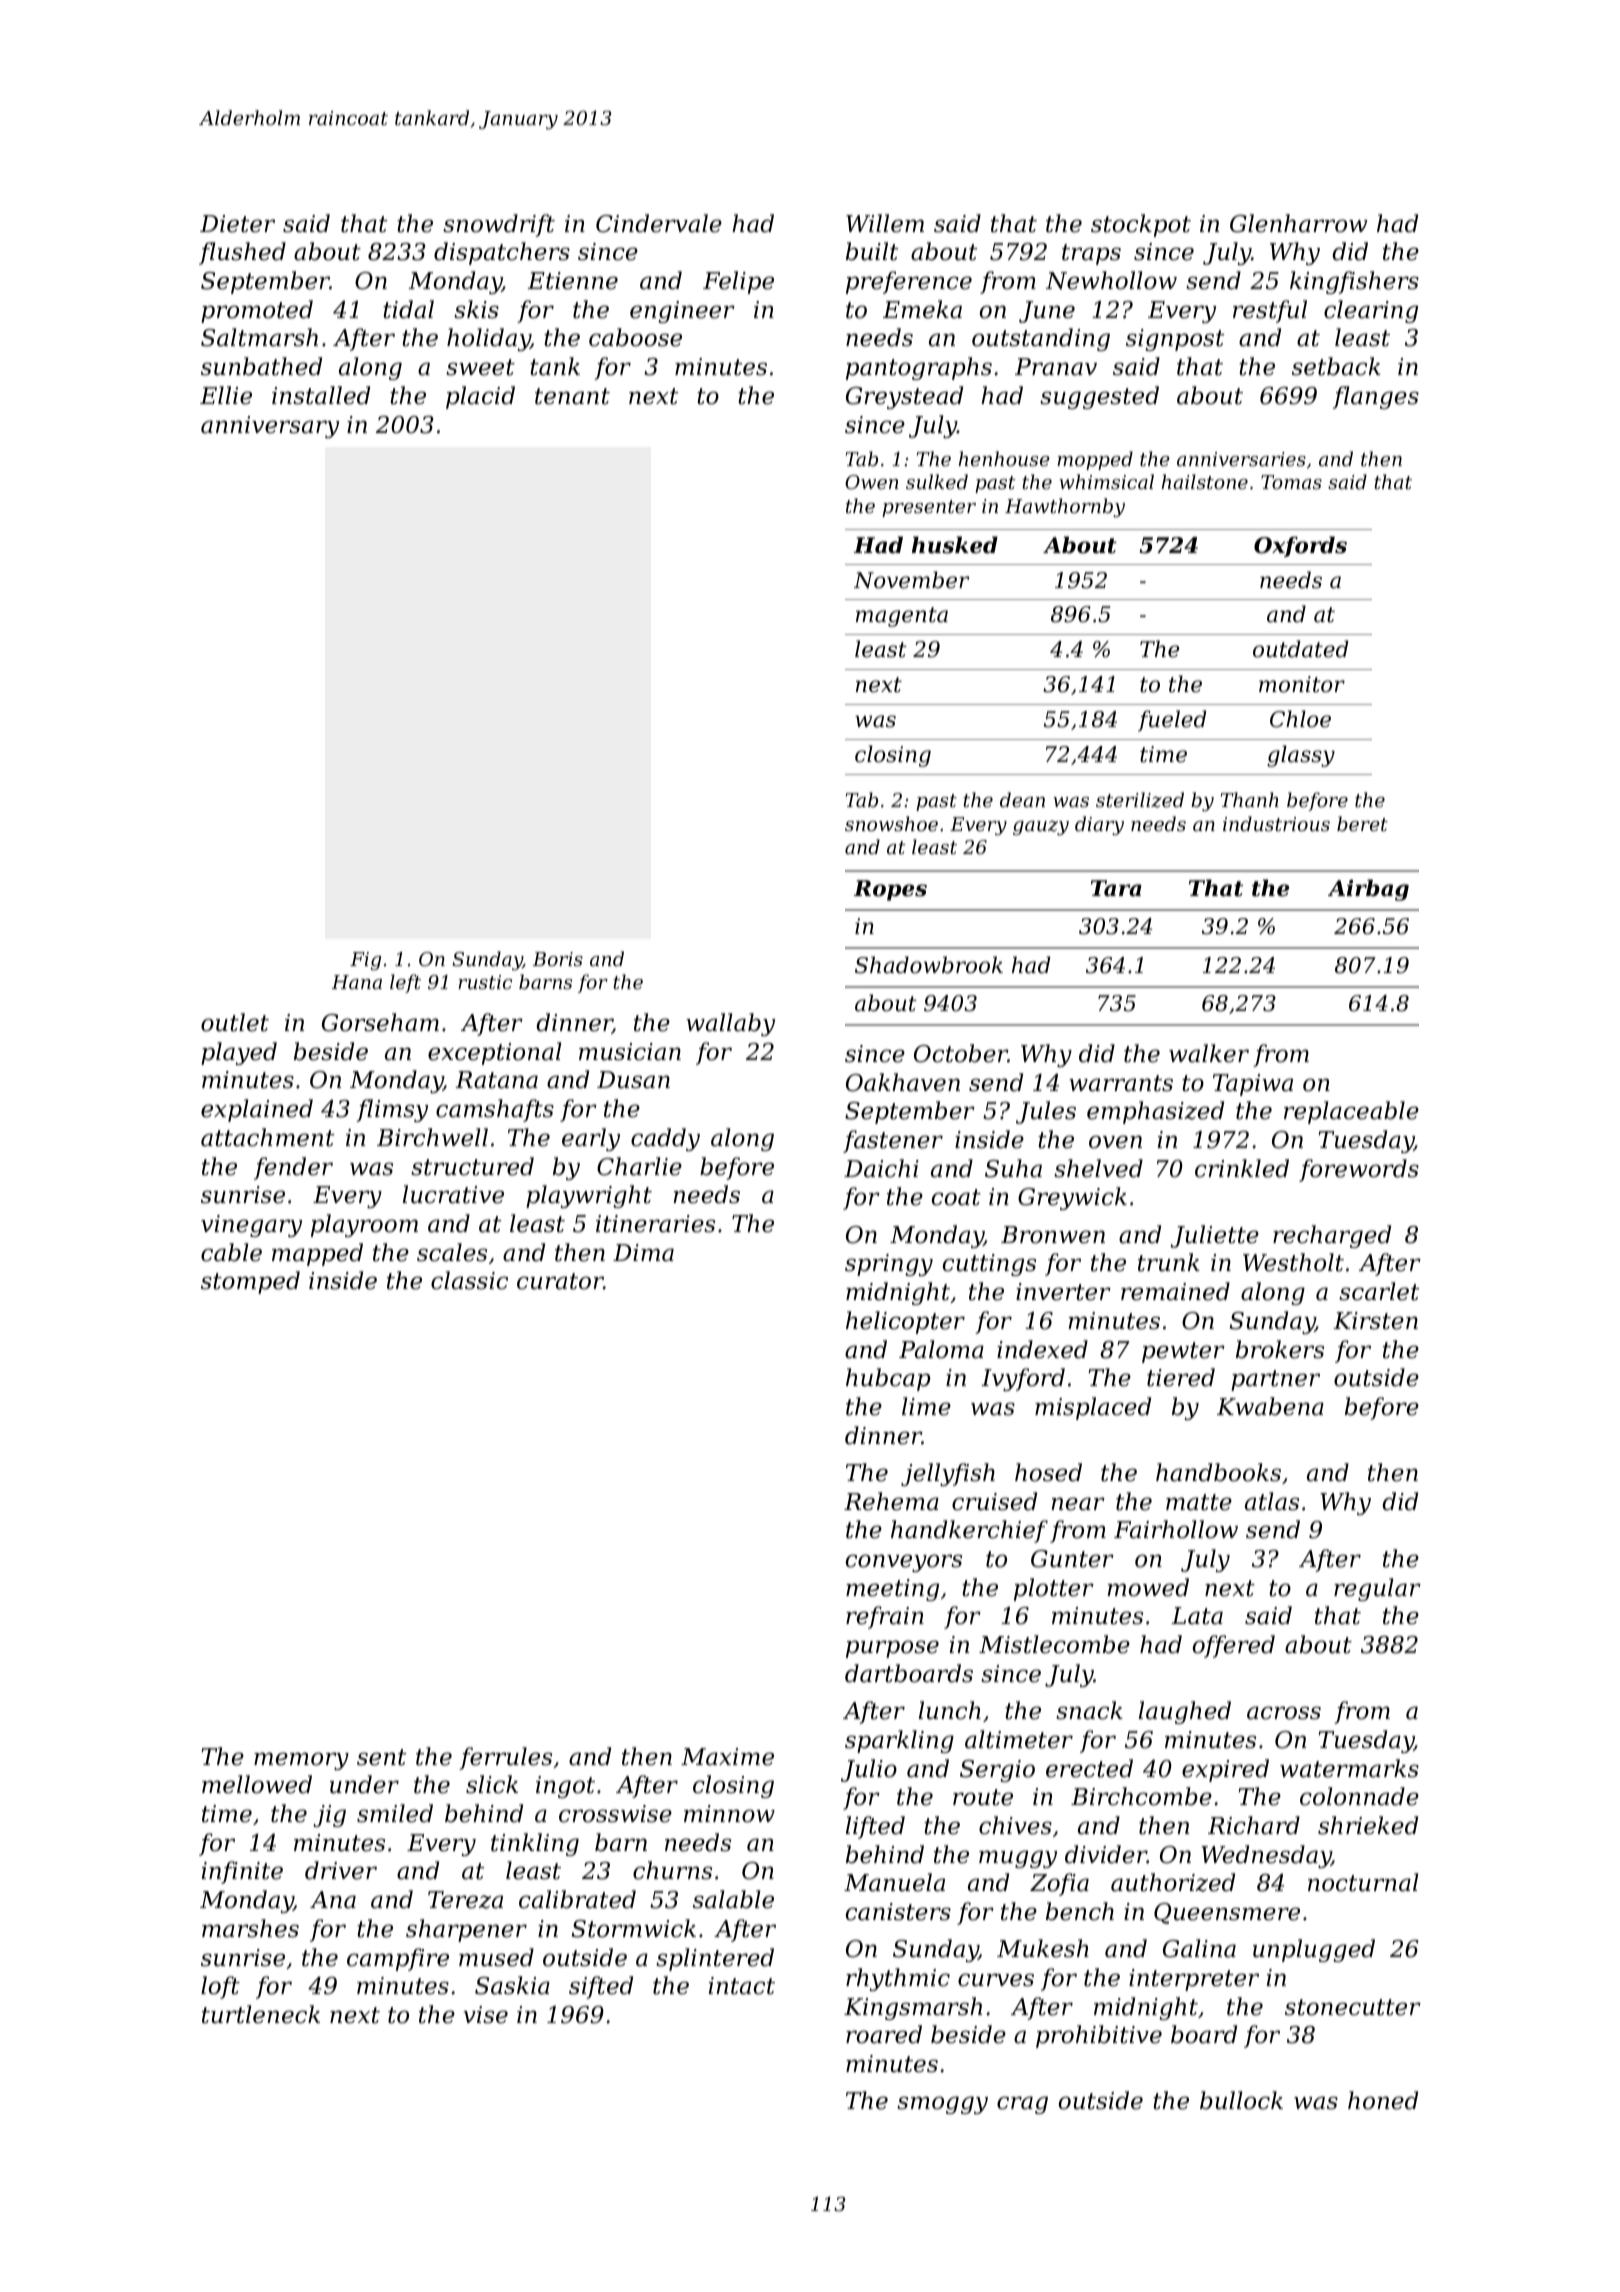 This page has width=1620, height=2292. What do you see at coordinates (1298, 223) in the page?
I see `Glenharrow` at bounding box center [1298, 223].
